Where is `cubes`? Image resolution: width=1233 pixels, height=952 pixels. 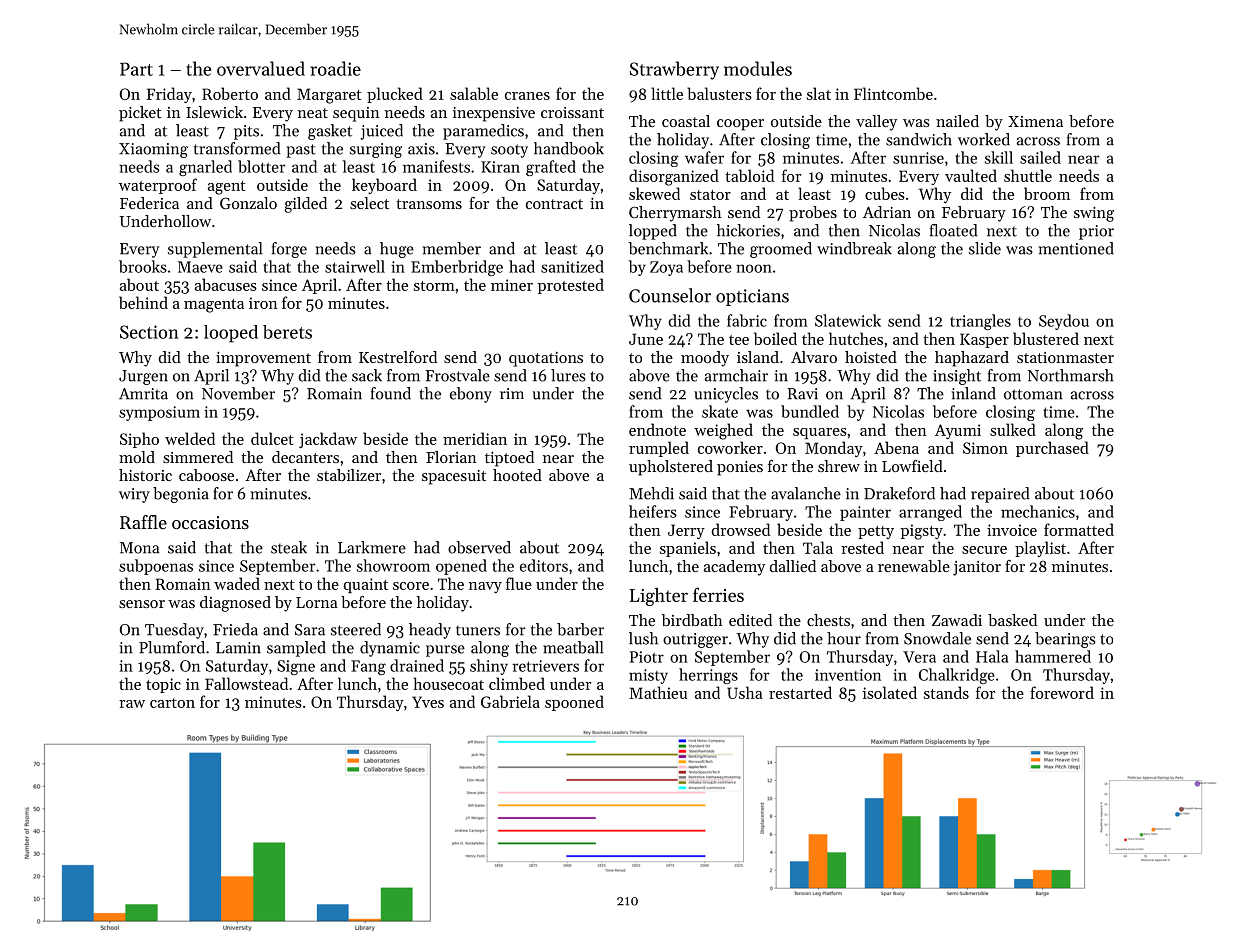 cubes is located at coordinates (885, 193).
